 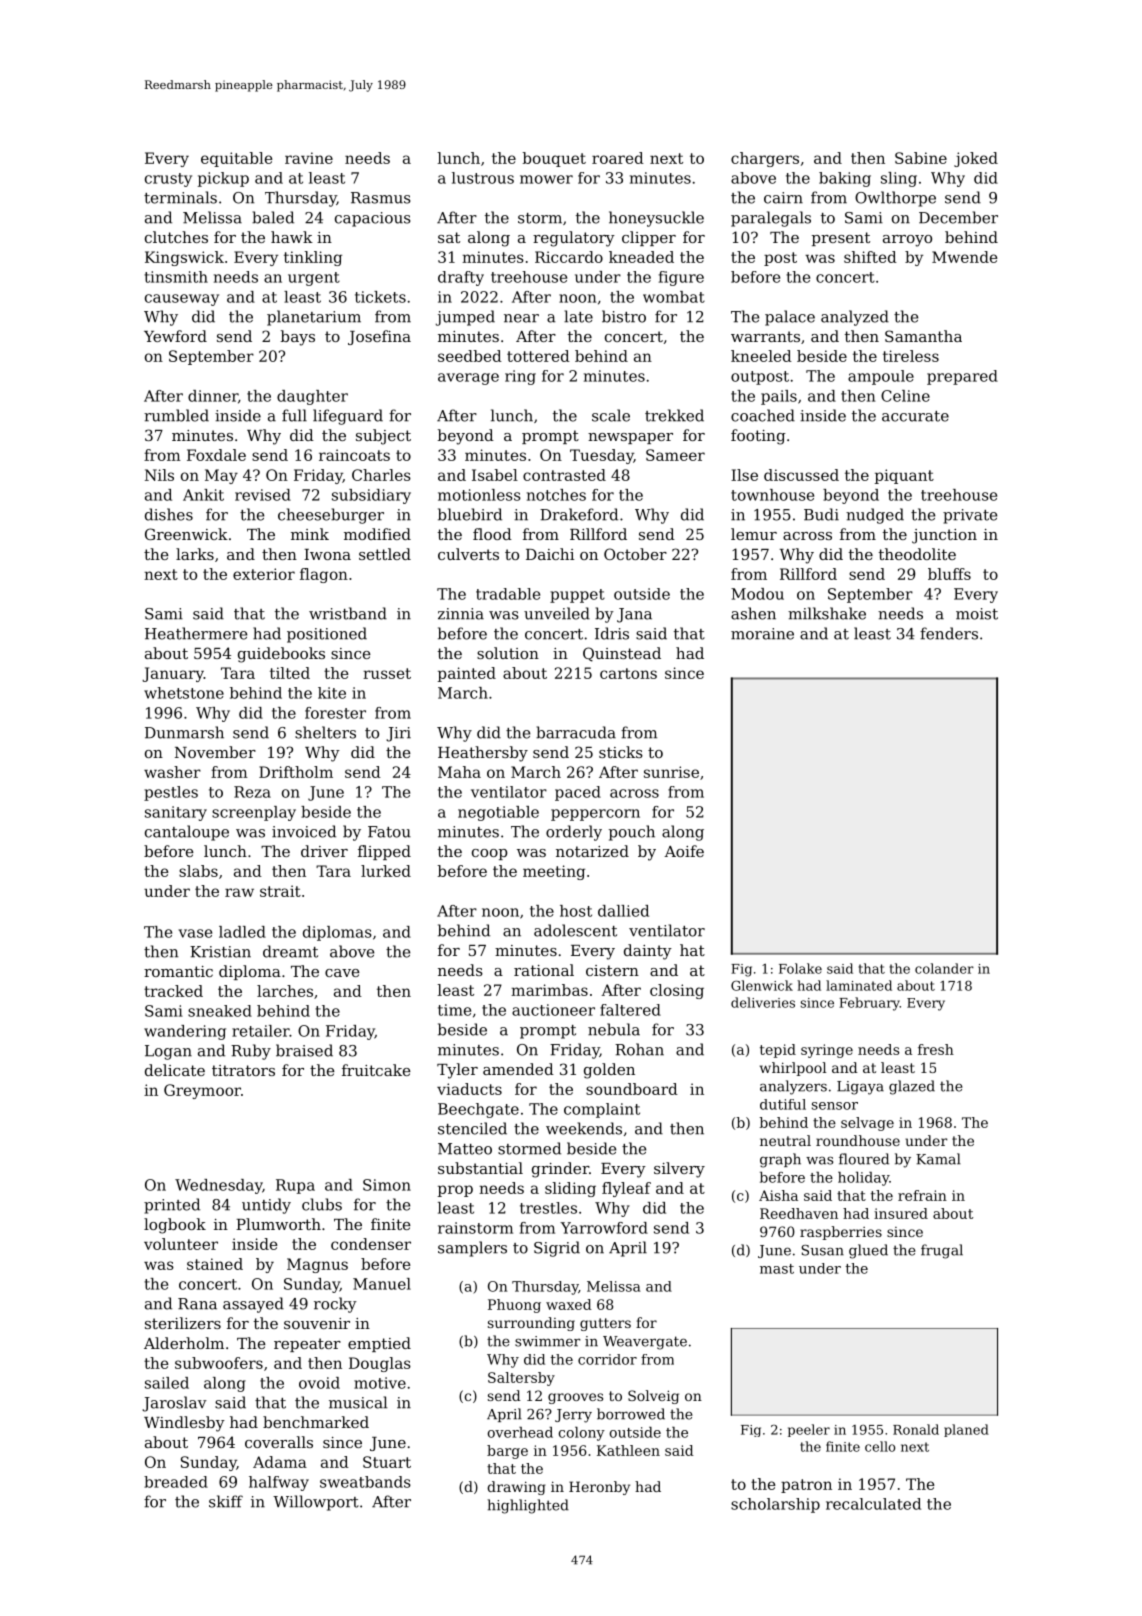 What do you see at coordinates (483, 178) in the document?
I see `lustrous` at bounding box center [483, 178].
